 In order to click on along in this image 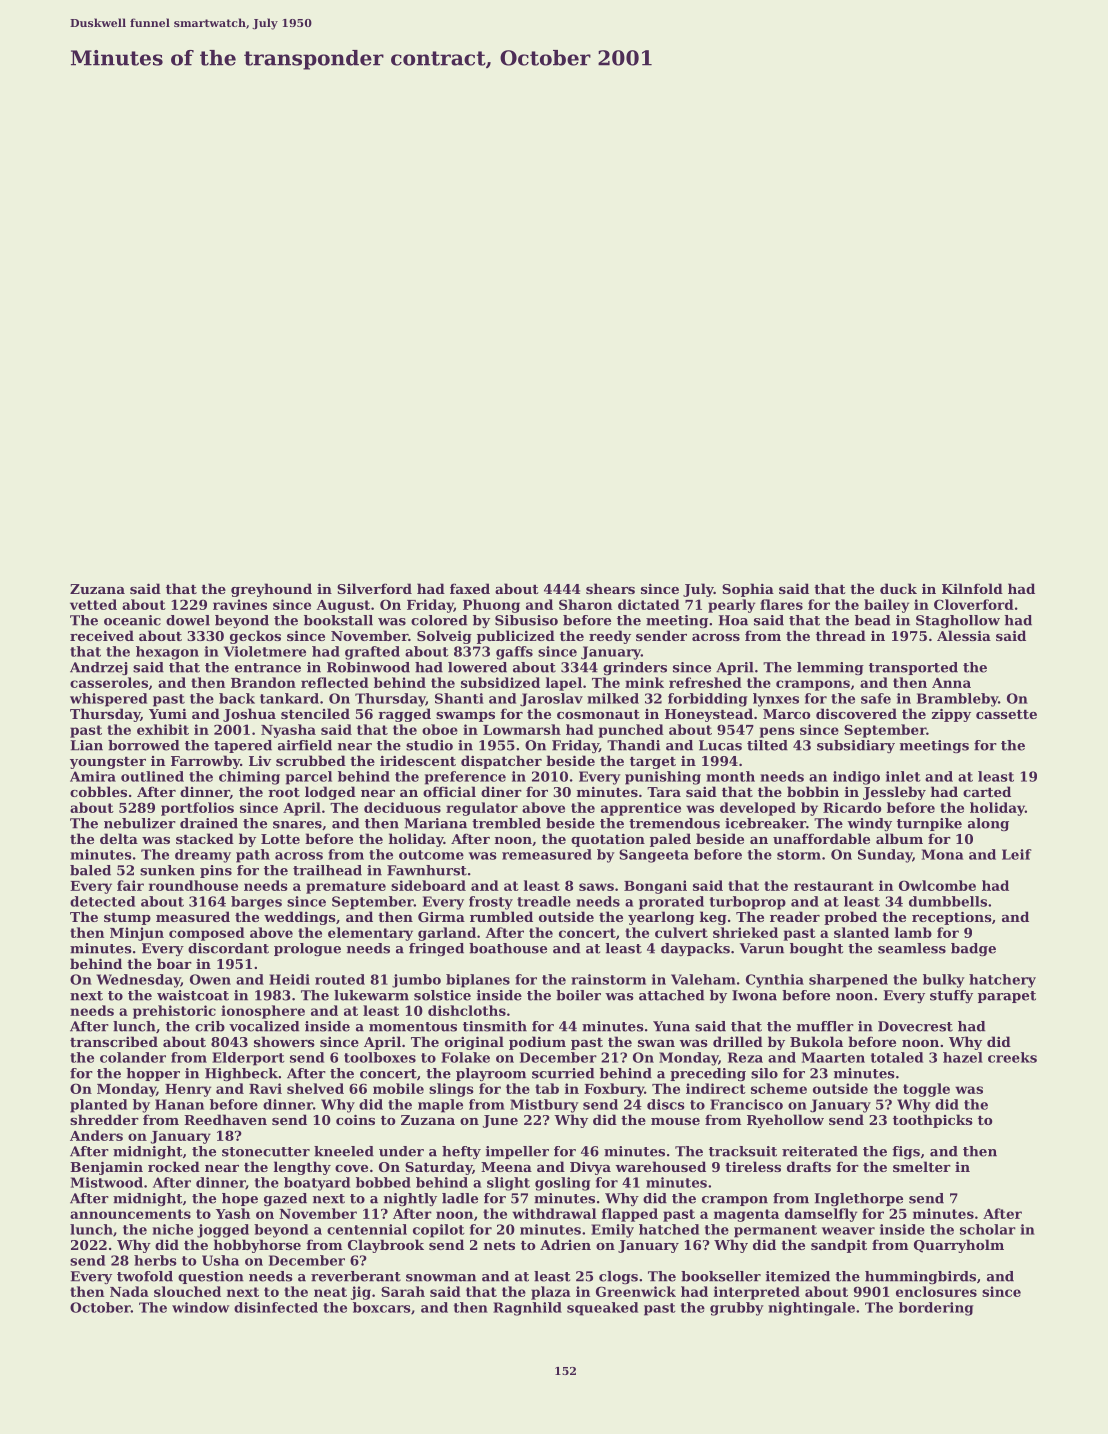, I will do `click(988, 824)`.
